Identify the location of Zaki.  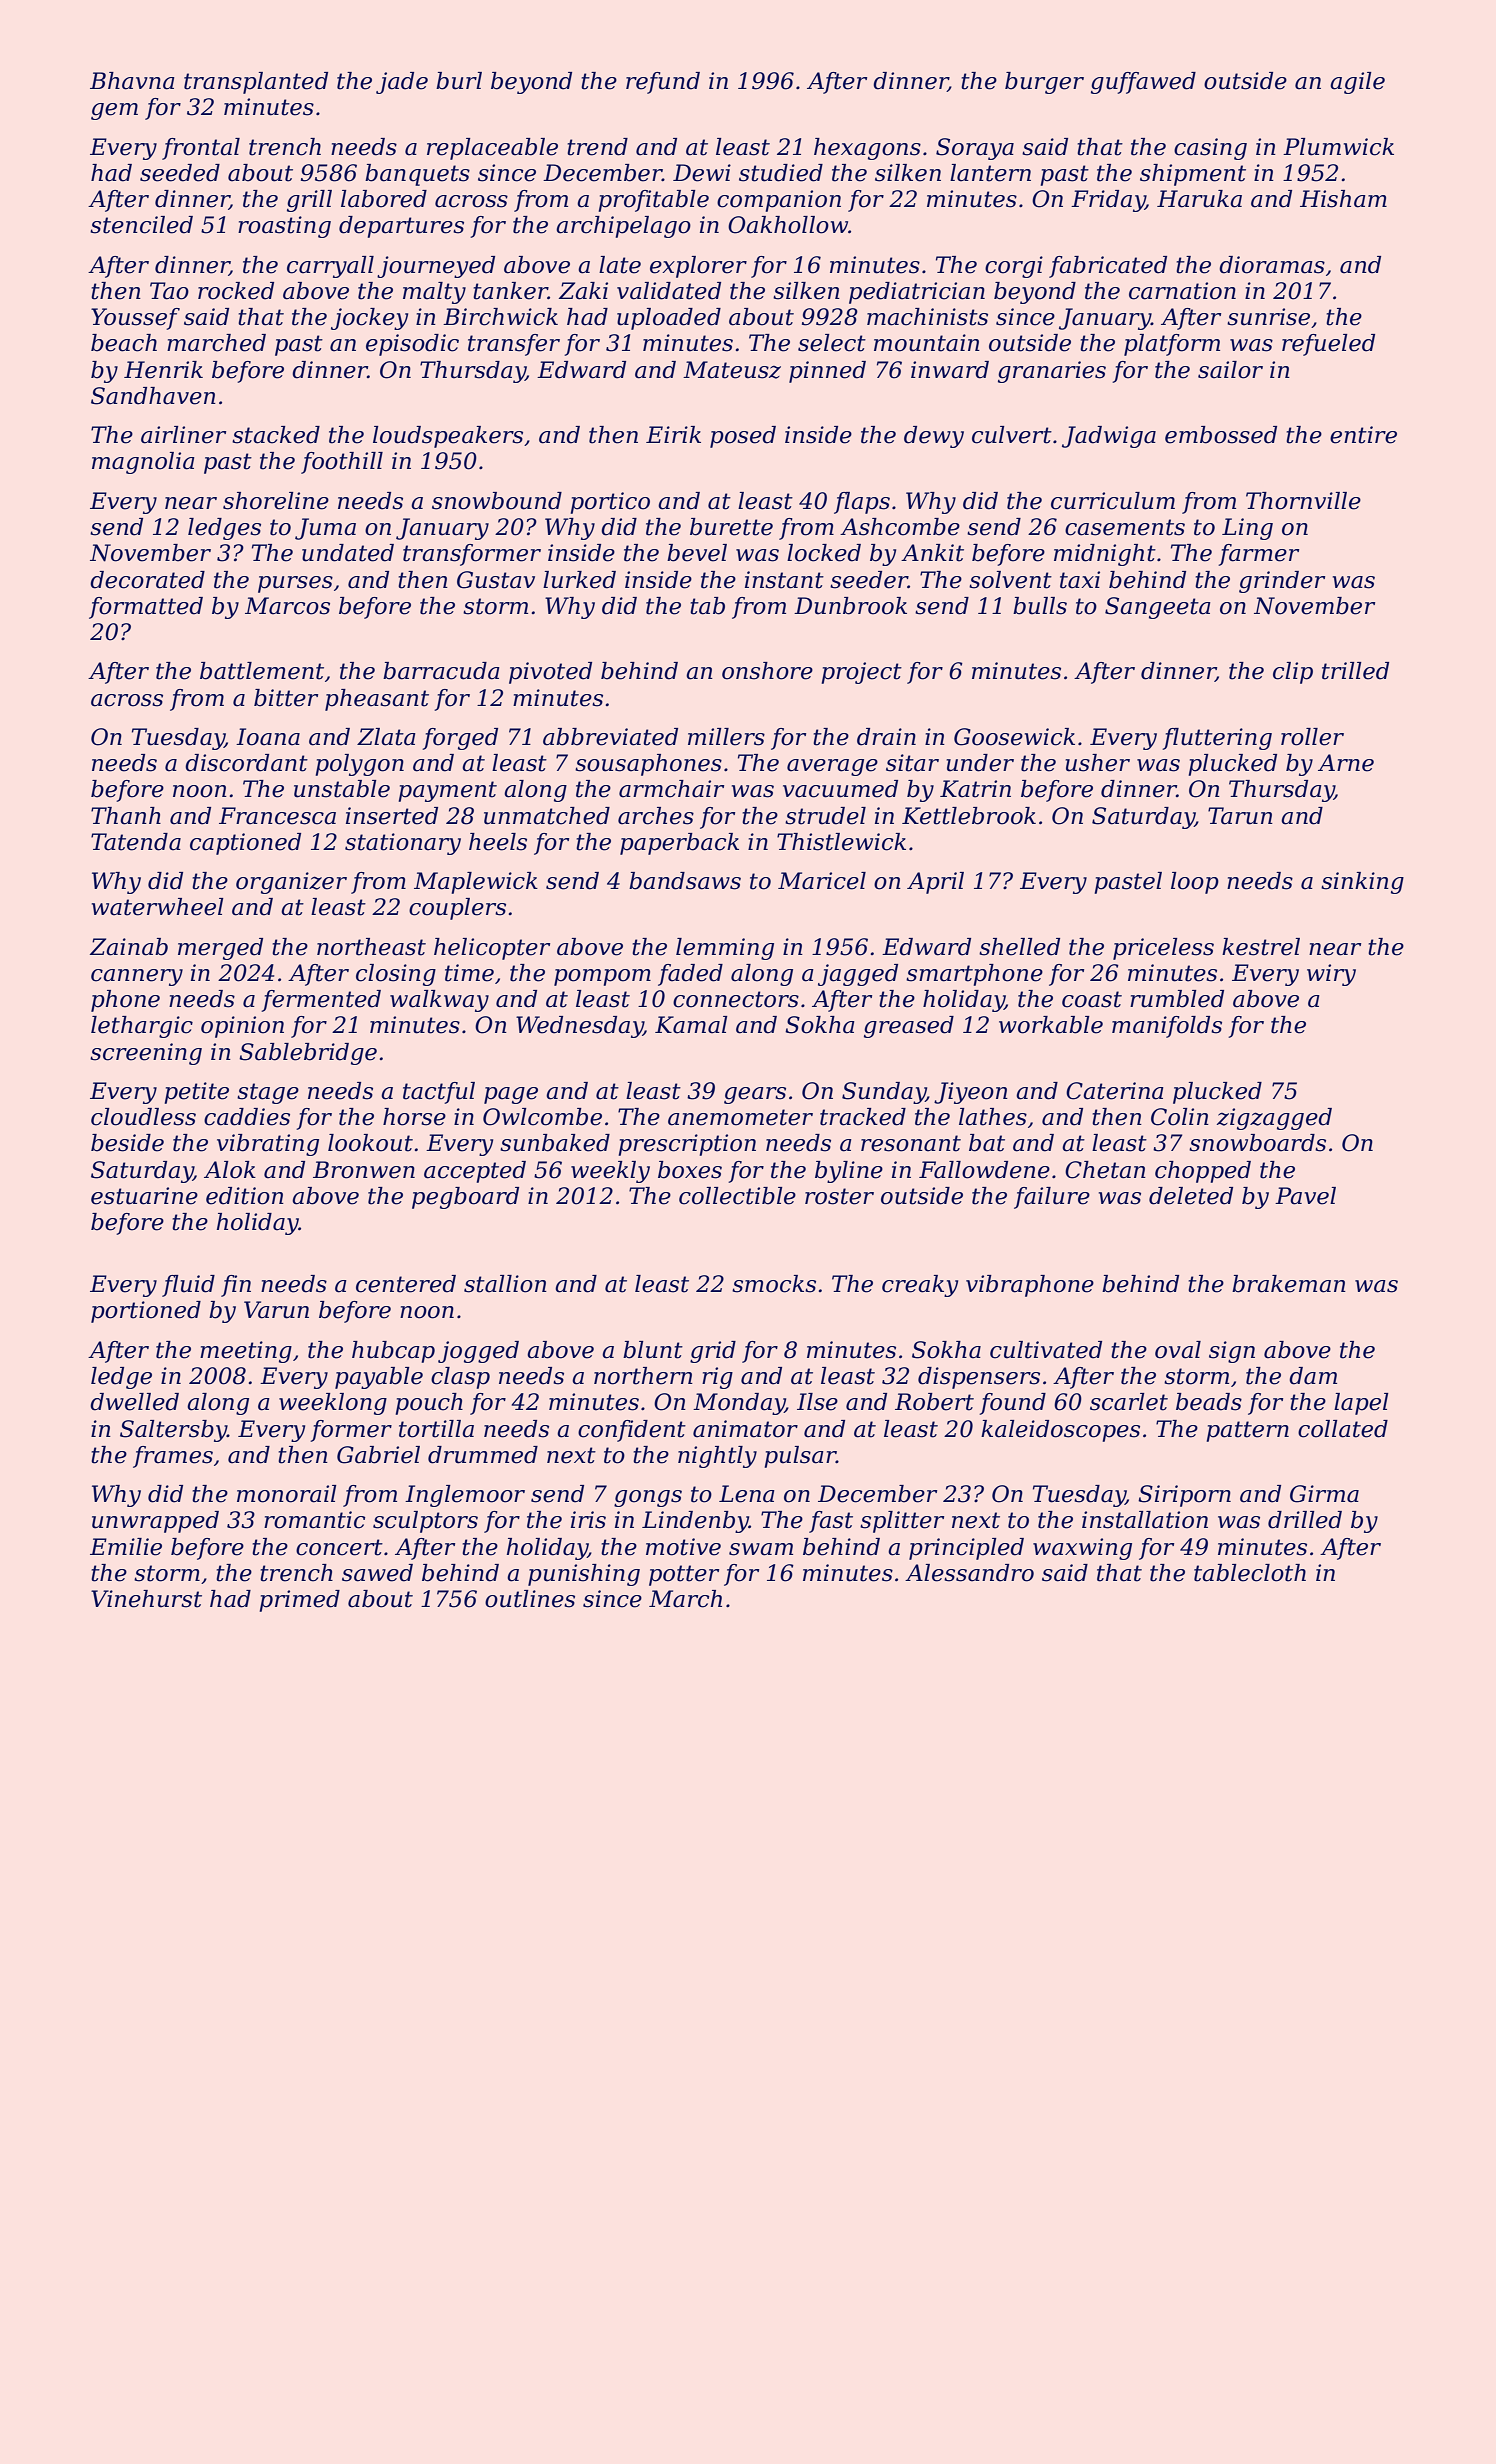
(583, 291).
